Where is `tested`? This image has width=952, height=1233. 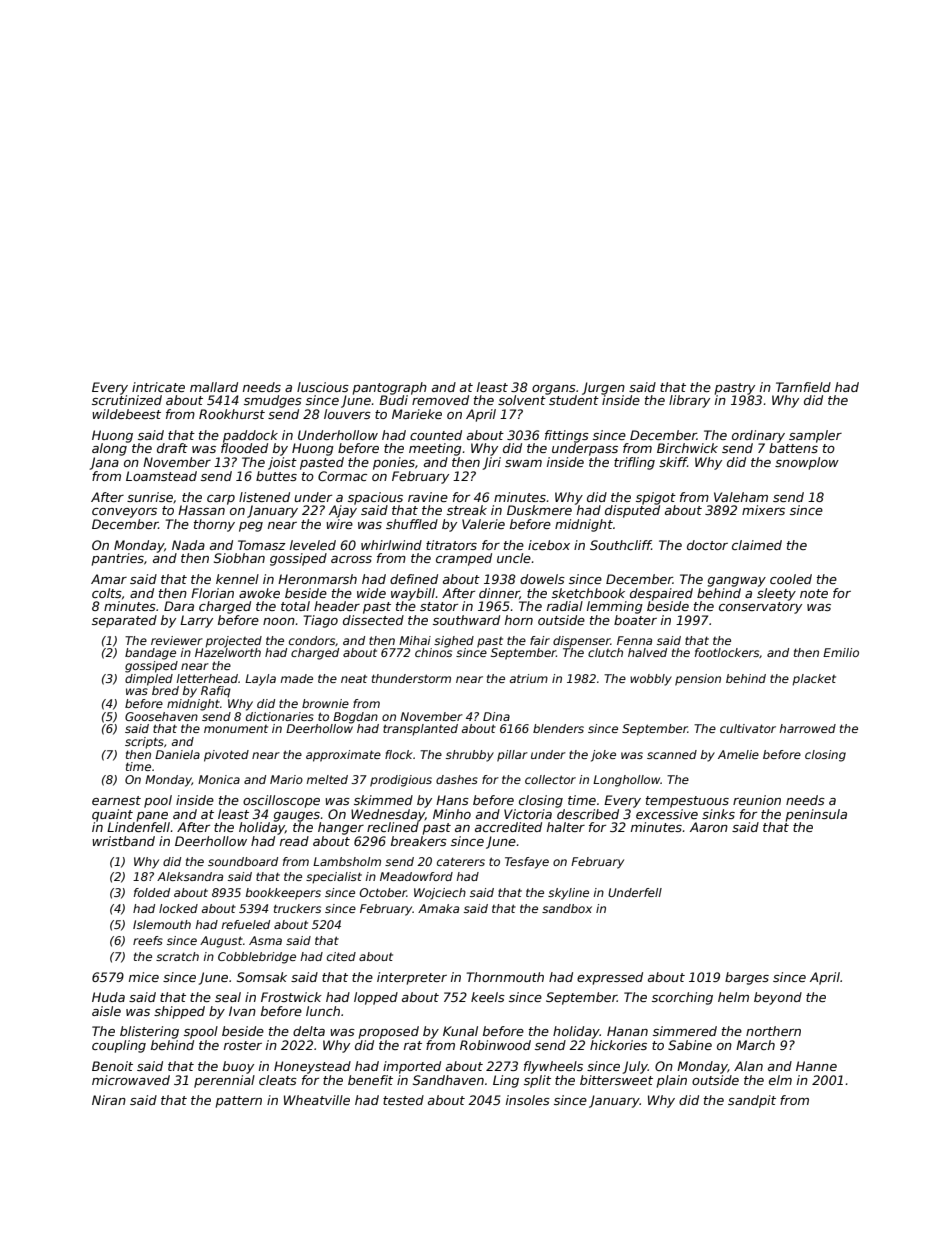
tested is located at coordinates (403, 1100).
